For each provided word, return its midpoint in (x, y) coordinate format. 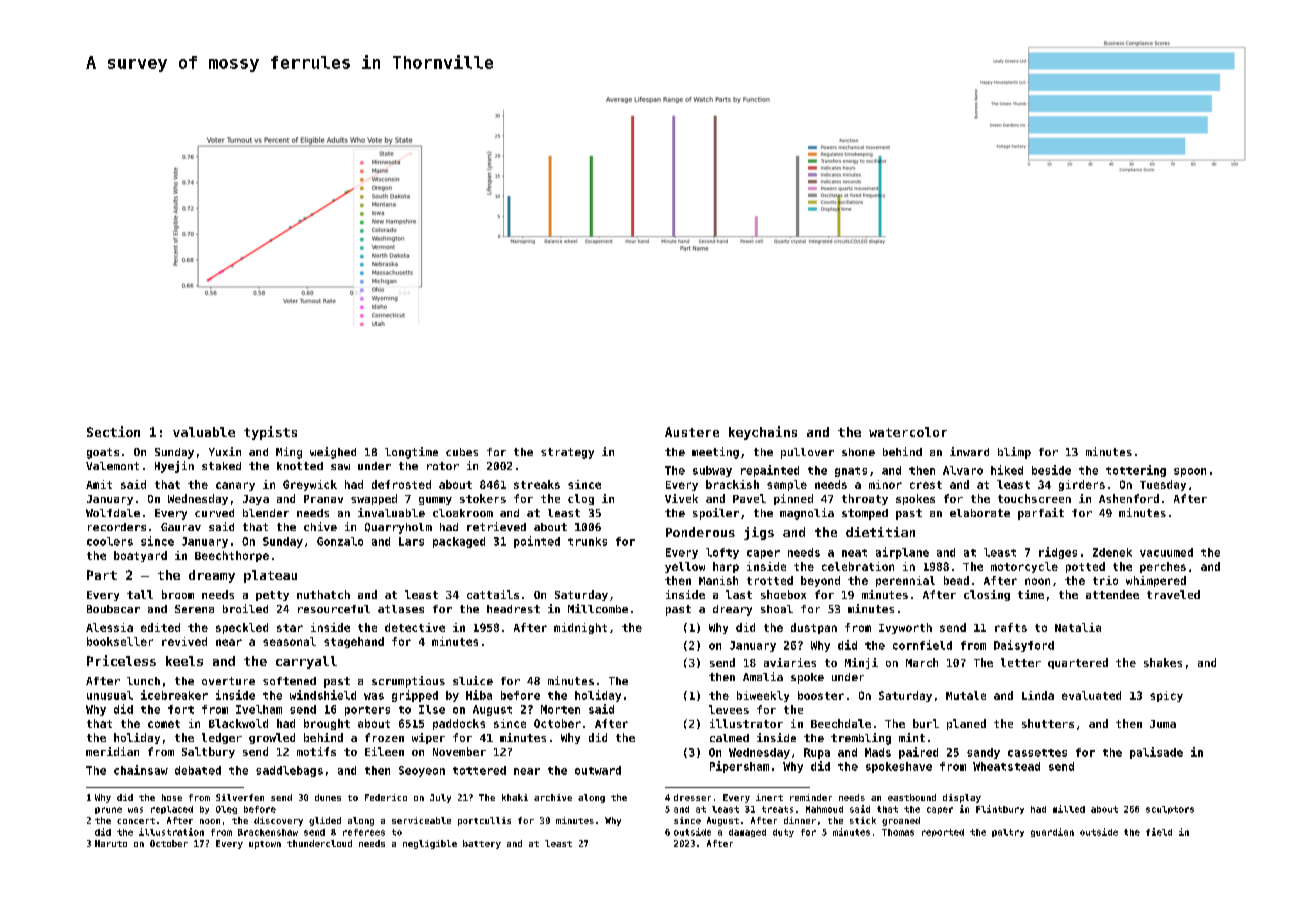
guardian (1052, 832)
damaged (747, 833)
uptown (265, 845)
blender (266, 513)
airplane (902, 553)
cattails (493, 594)
